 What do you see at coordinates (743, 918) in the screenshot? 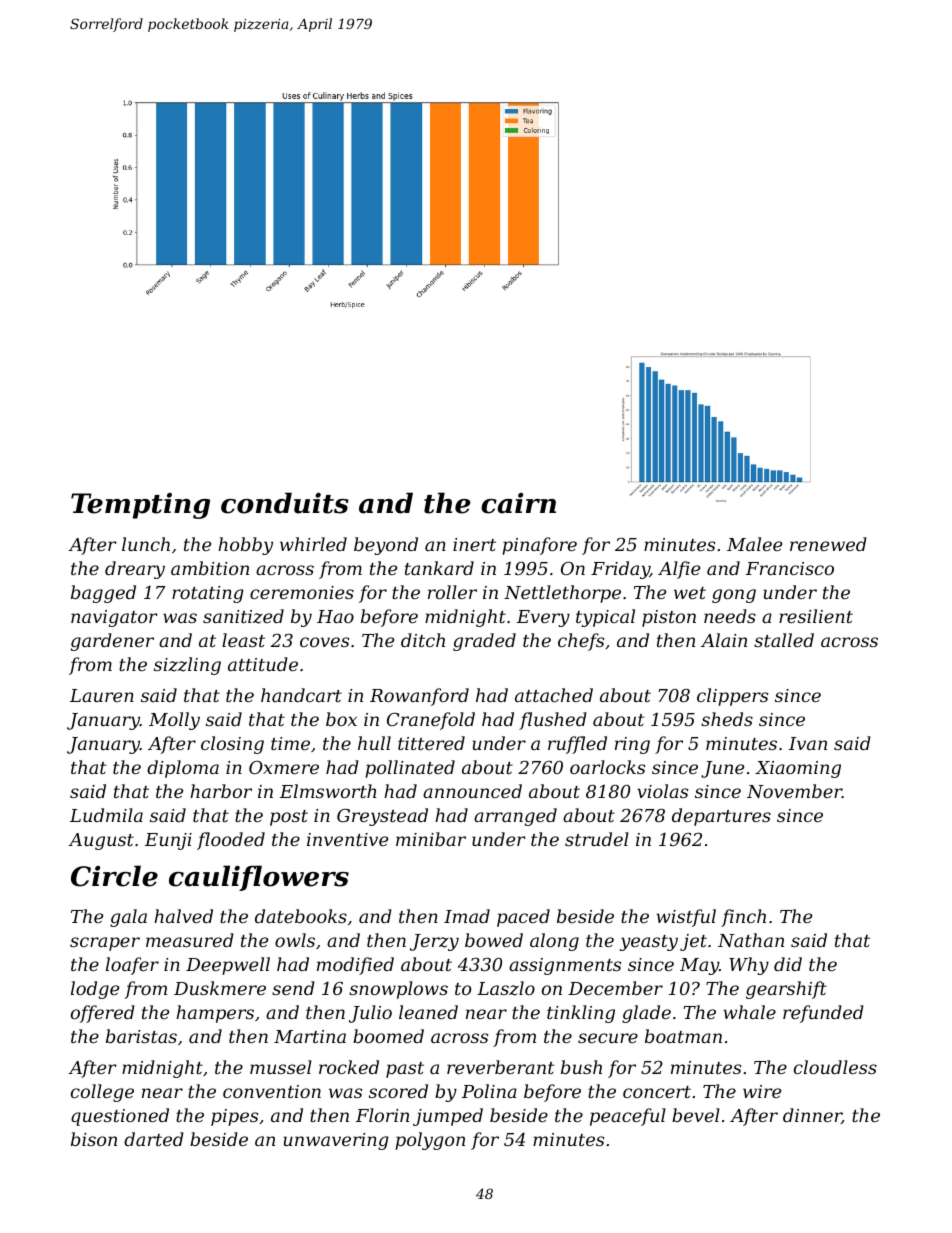
I see `finch` at bounding box center [743, 918].
